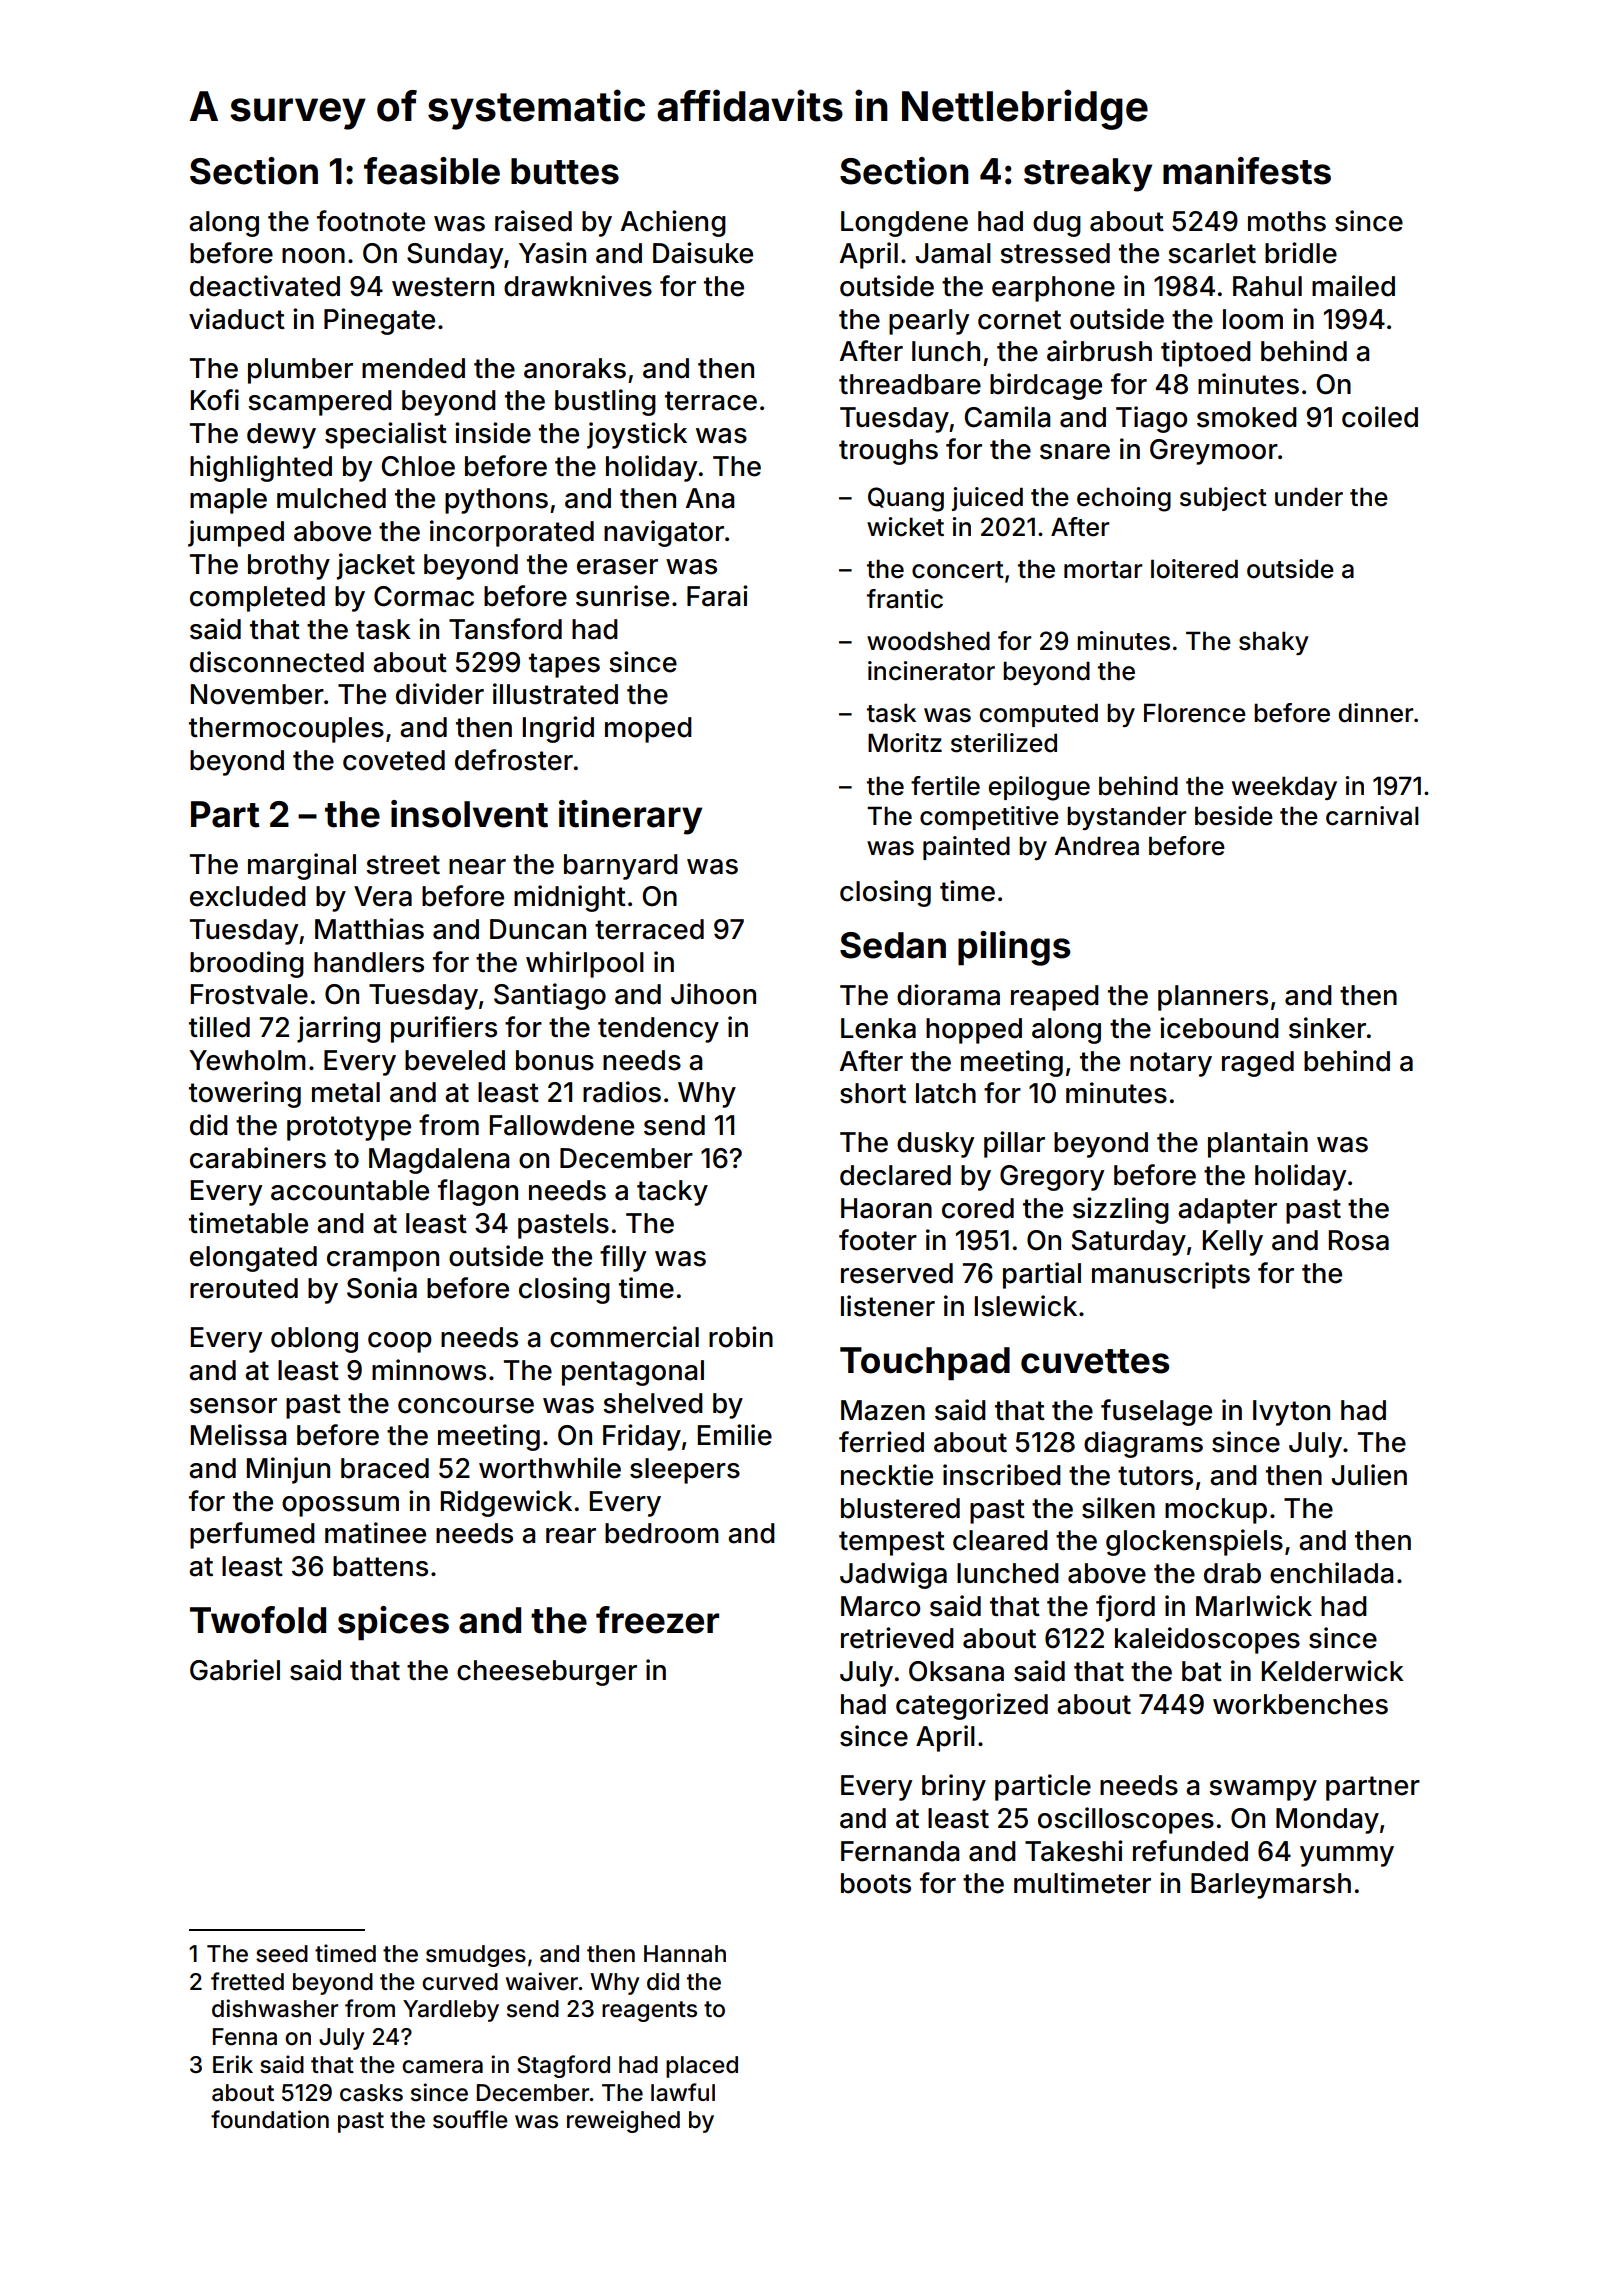  Describe the element at coordinates (282, 1954) in the image. I see `seed` at that location.
